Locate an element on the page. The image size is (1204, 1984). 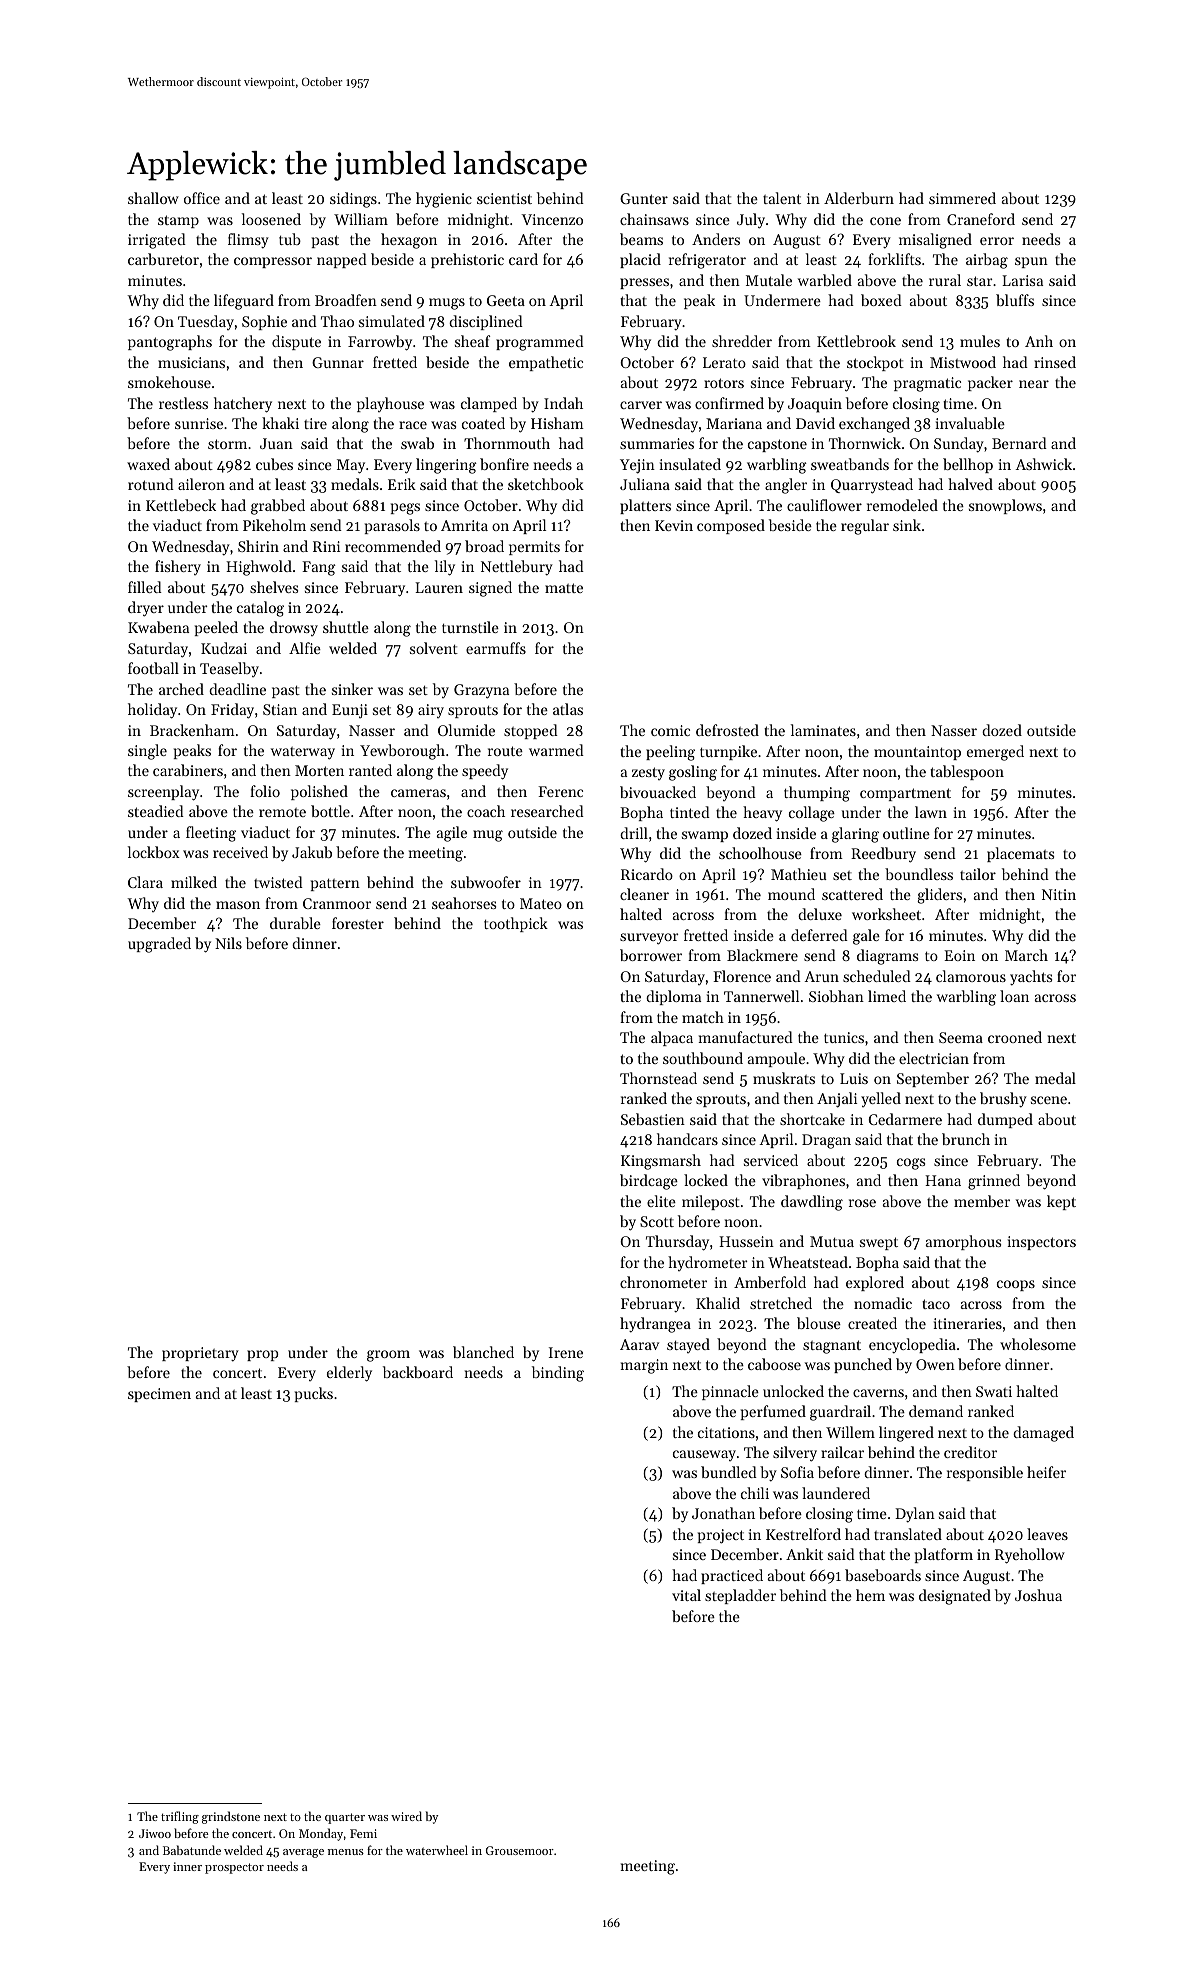
menus is located at coordinates (346, 1852).
